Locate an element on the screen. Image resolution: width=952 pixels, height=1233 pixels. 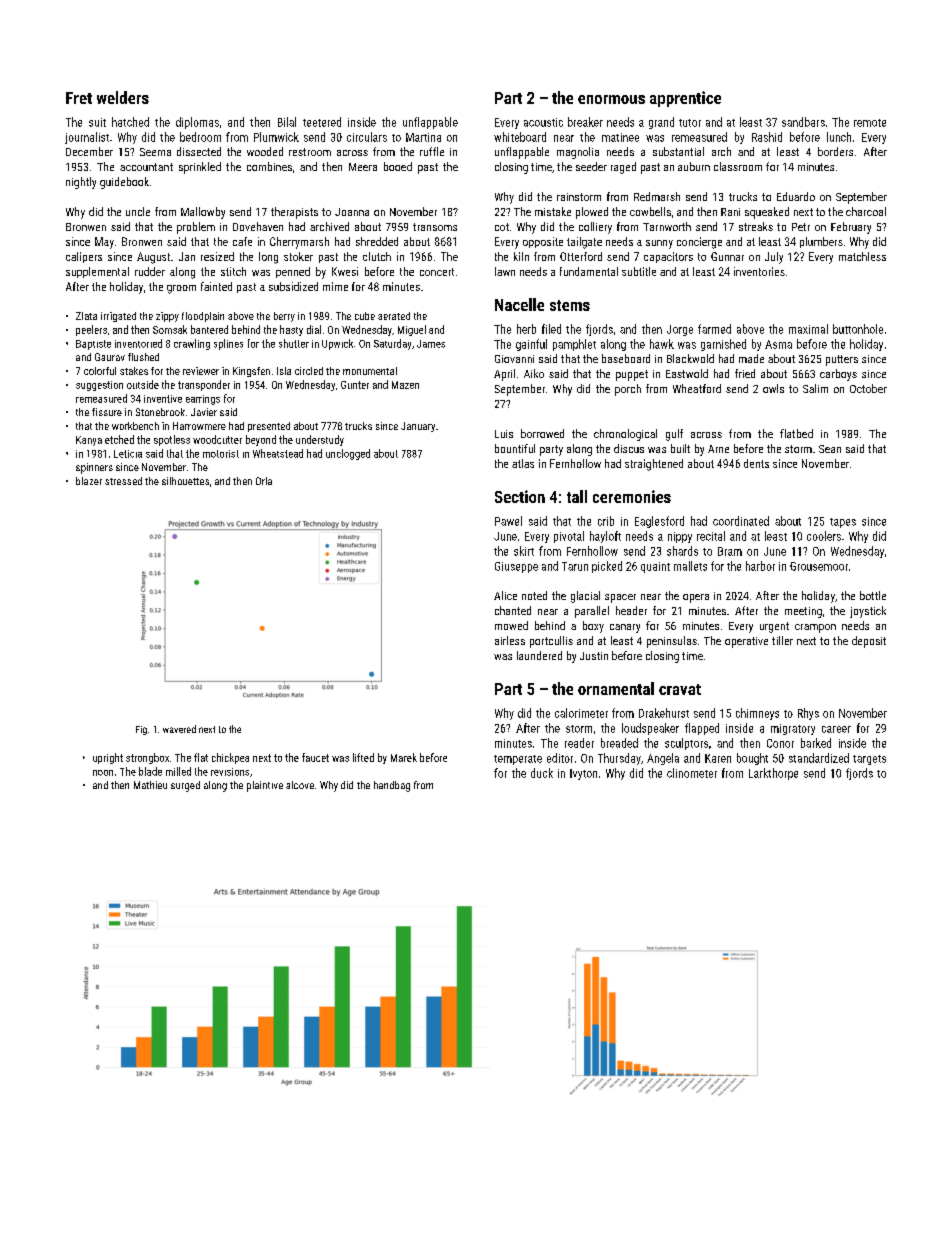
Ivyton is located at coordinates (583, 774).
